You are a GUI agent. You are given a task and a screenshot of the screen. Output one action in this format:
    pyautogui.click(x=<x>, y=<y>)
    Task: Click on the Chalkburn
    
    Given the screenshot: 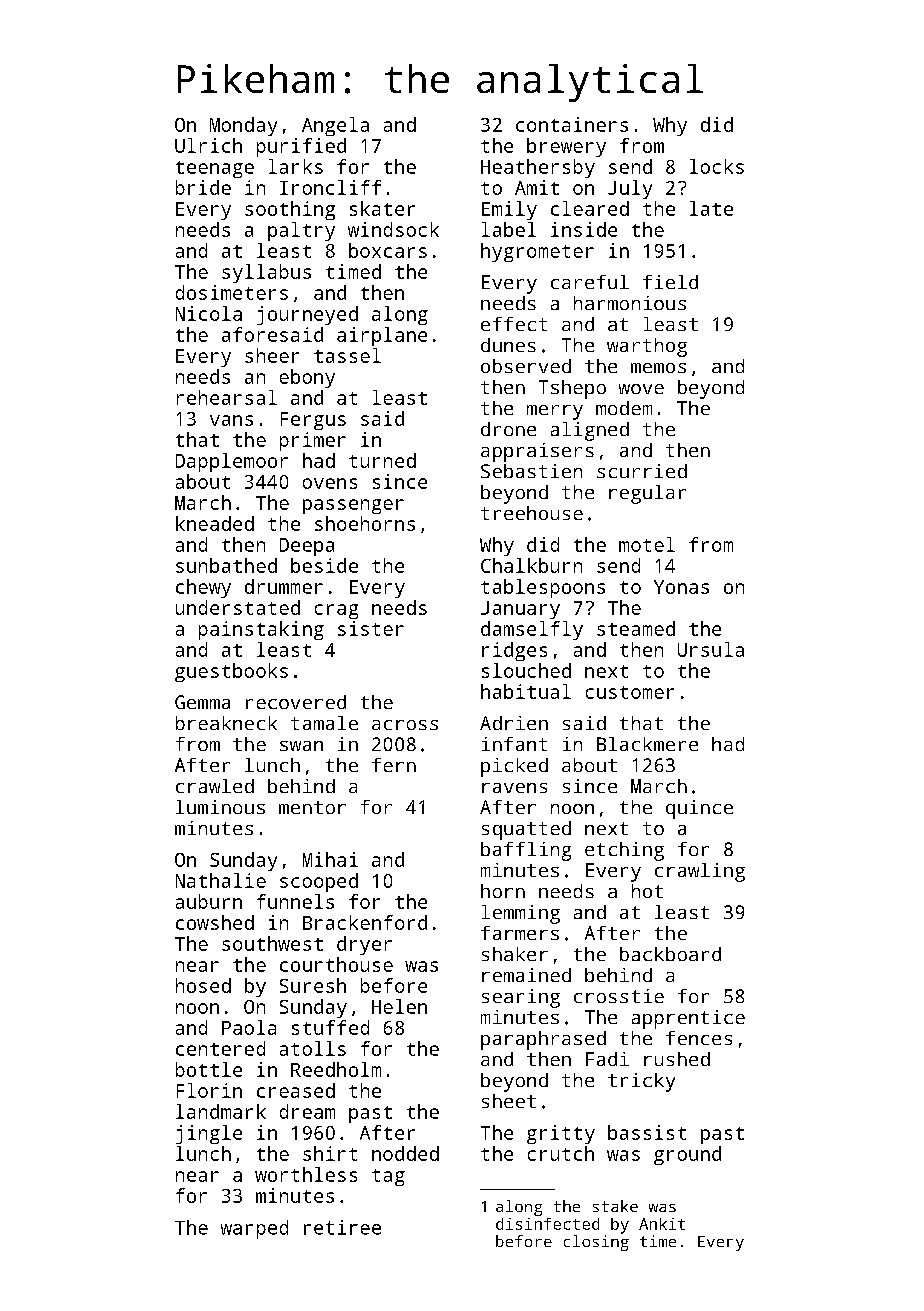 What is the action you would take?
    pyautogui.click(x=531, y=565)
